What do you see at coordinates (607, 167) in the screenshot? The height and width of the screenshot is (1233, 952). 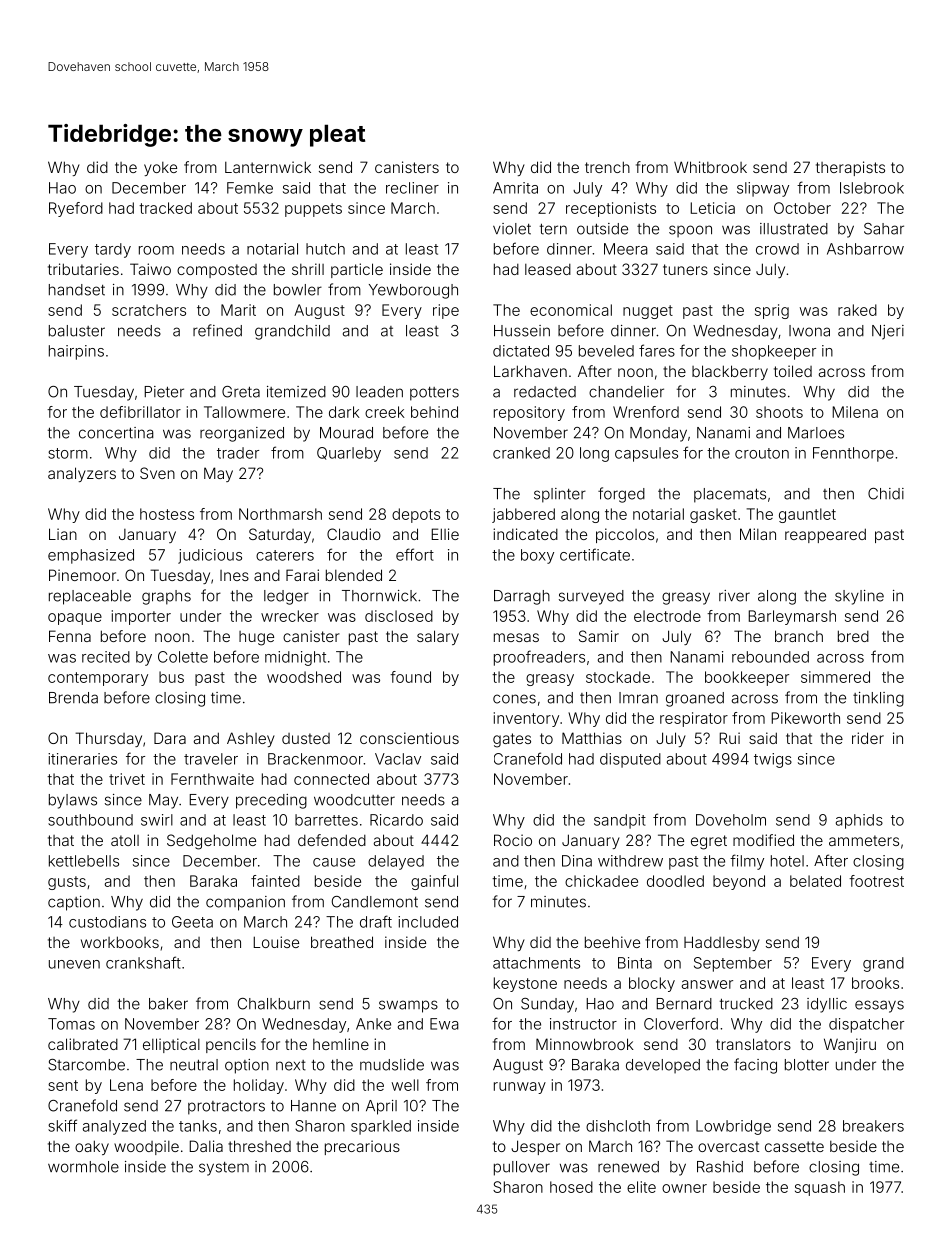 I see `trench` at bounding box center [607, 167].
